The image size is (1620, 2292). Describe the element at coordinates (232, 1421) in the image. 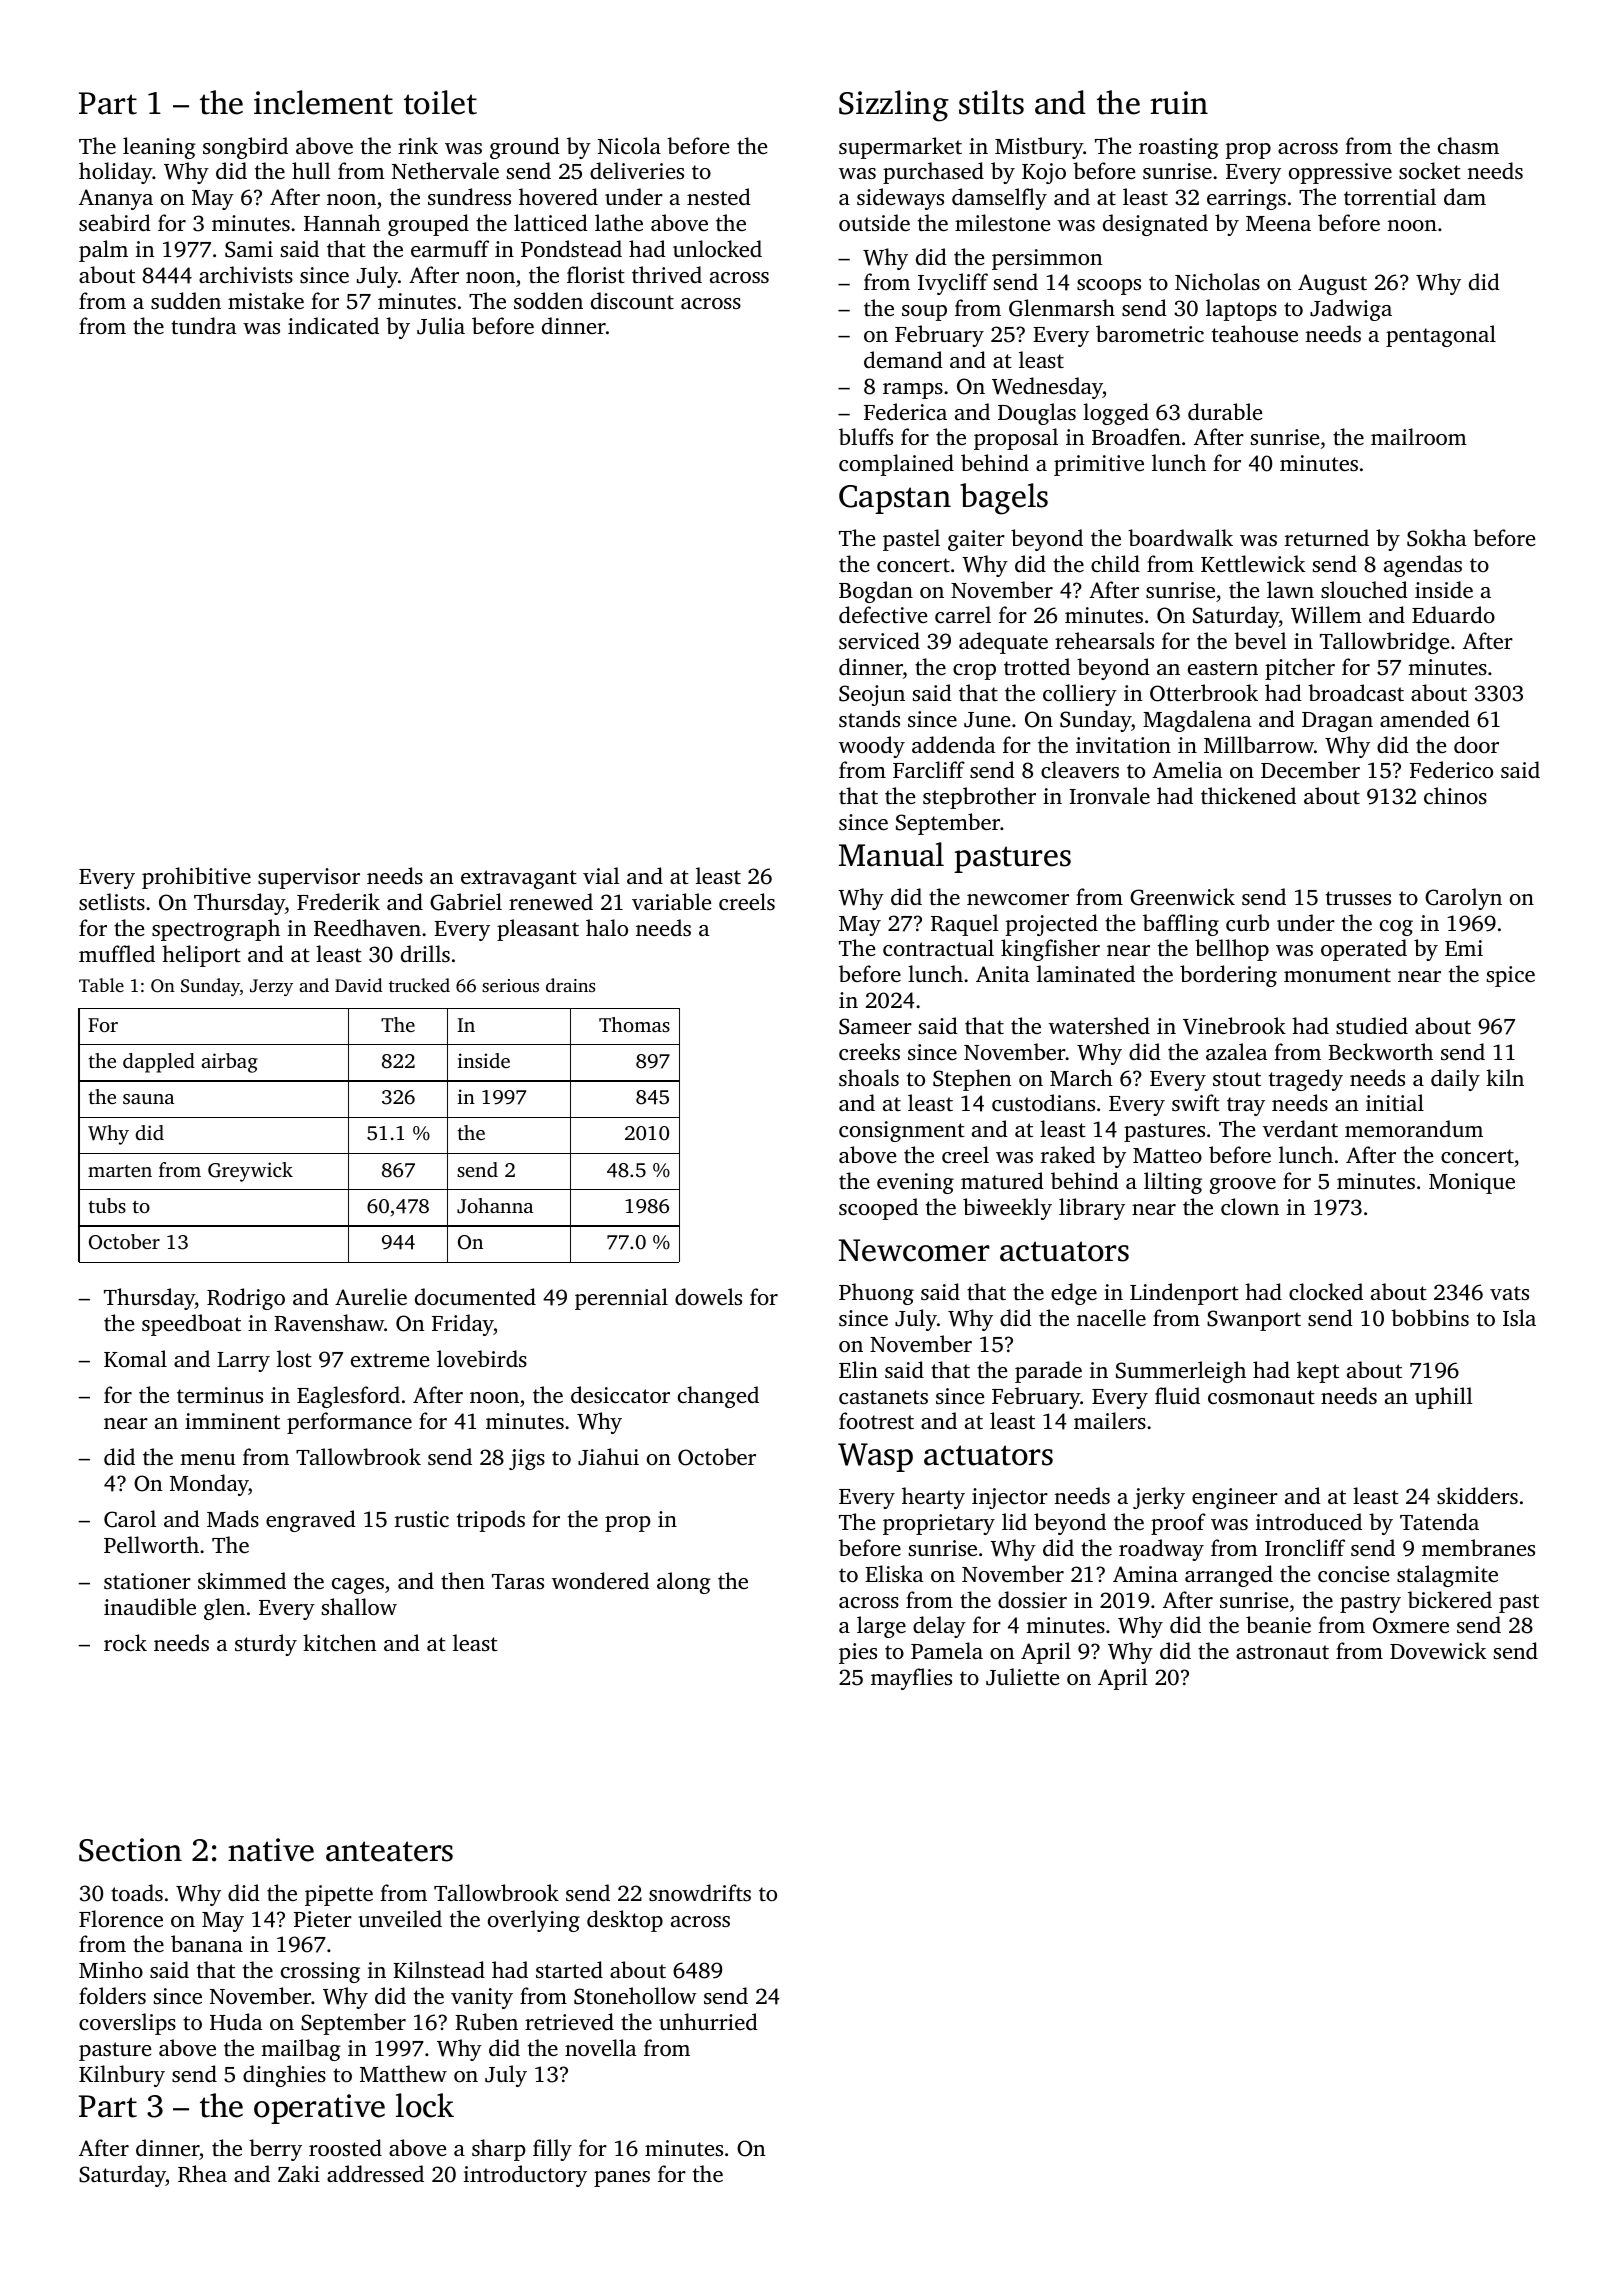

I see `imminent` at that location.
